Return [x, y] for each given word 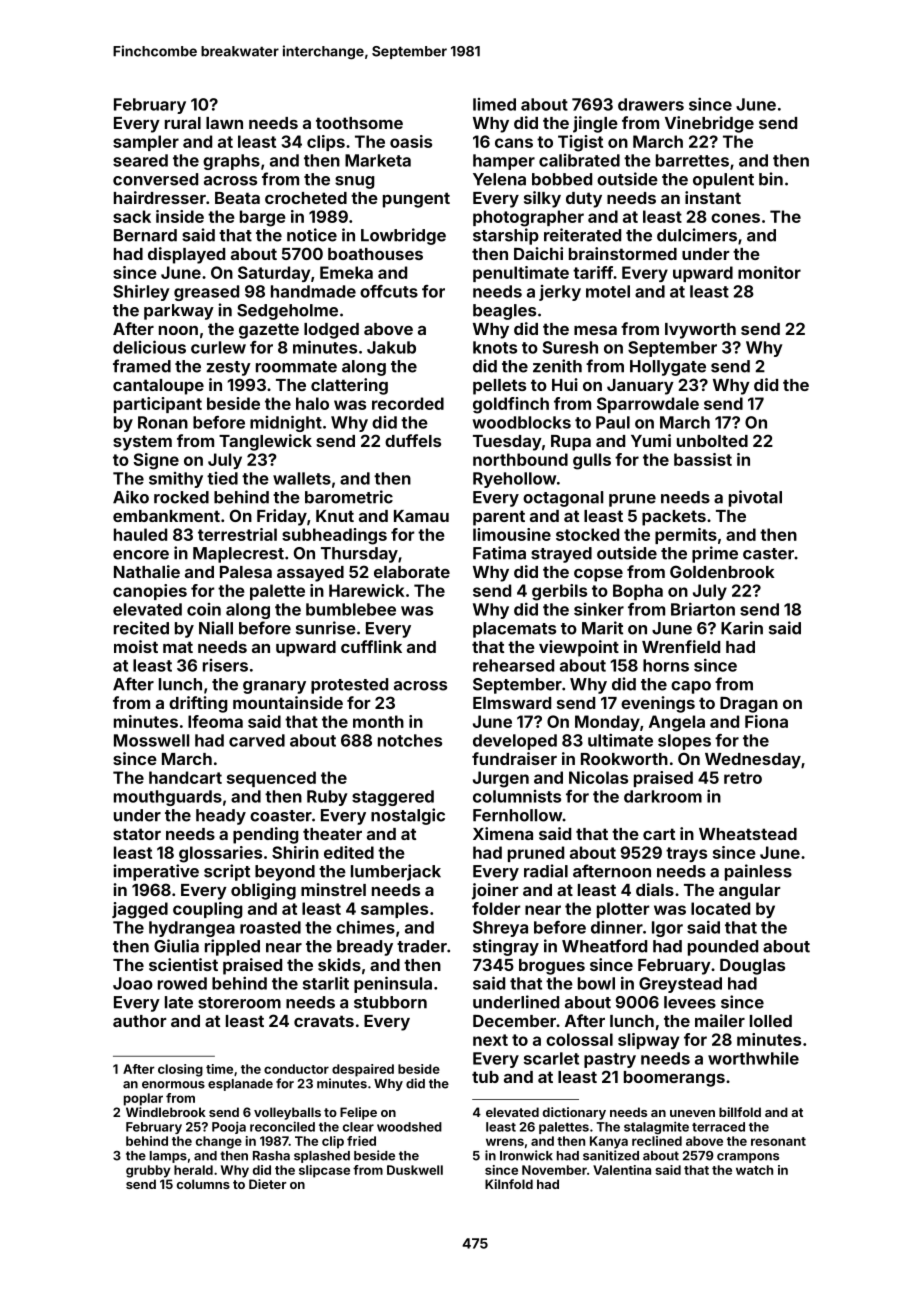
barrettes [692, 160]
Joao [133, 983]
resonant [778, 1141]
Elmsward [512, 703]
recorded [408, 403]
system [142, 443]
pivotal [755, 498]
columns [203, 1184]
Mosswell [151, 740]
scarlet [551, 1058]
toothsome [359, 123]
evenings [658, 704]
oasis [411, 141]
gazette [269, 331]
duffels [413, 440]
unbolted [712, 441]
